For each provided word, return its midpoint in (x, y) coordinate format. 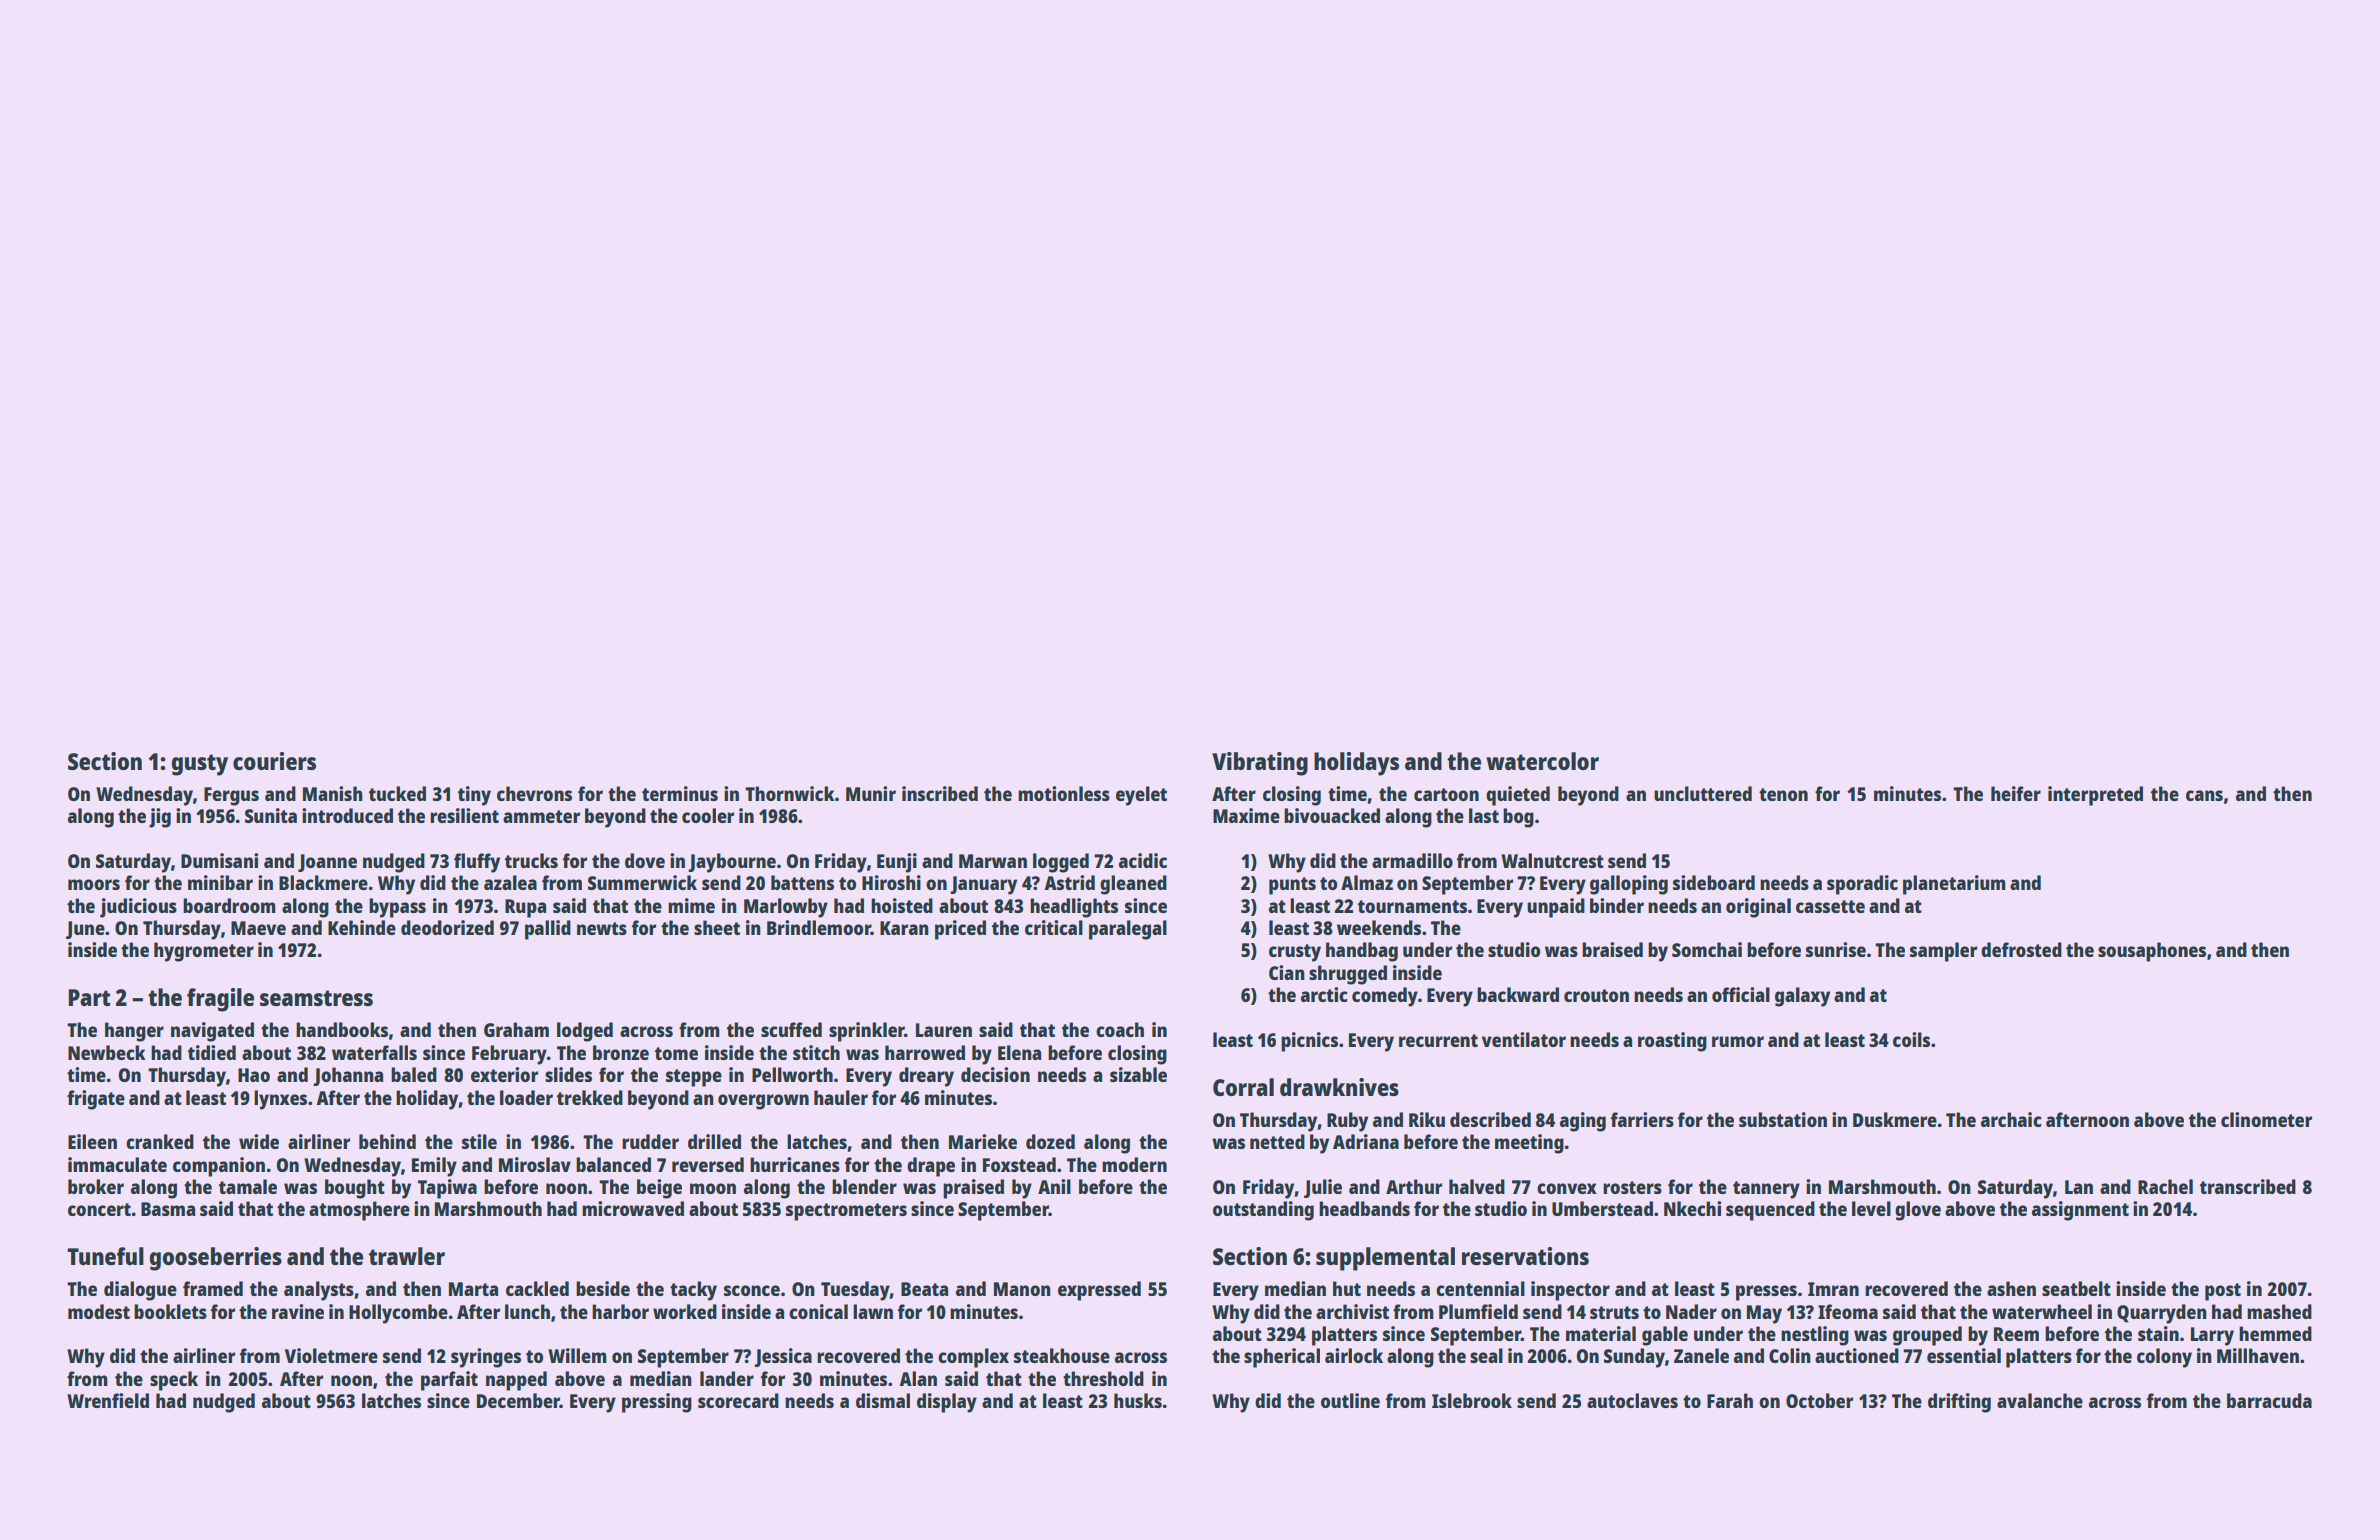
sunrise (1836, 949)
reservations (1525, 1256)
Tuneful (105, 1256)
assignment (2080, 1211)
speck (174, 1381)
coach (1120, 1029)
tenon (1783, 794)
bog (1518, 818)
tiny (474, 796)
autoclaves (1632, 1400)
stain (2158, 1333)
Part (89, 997)
